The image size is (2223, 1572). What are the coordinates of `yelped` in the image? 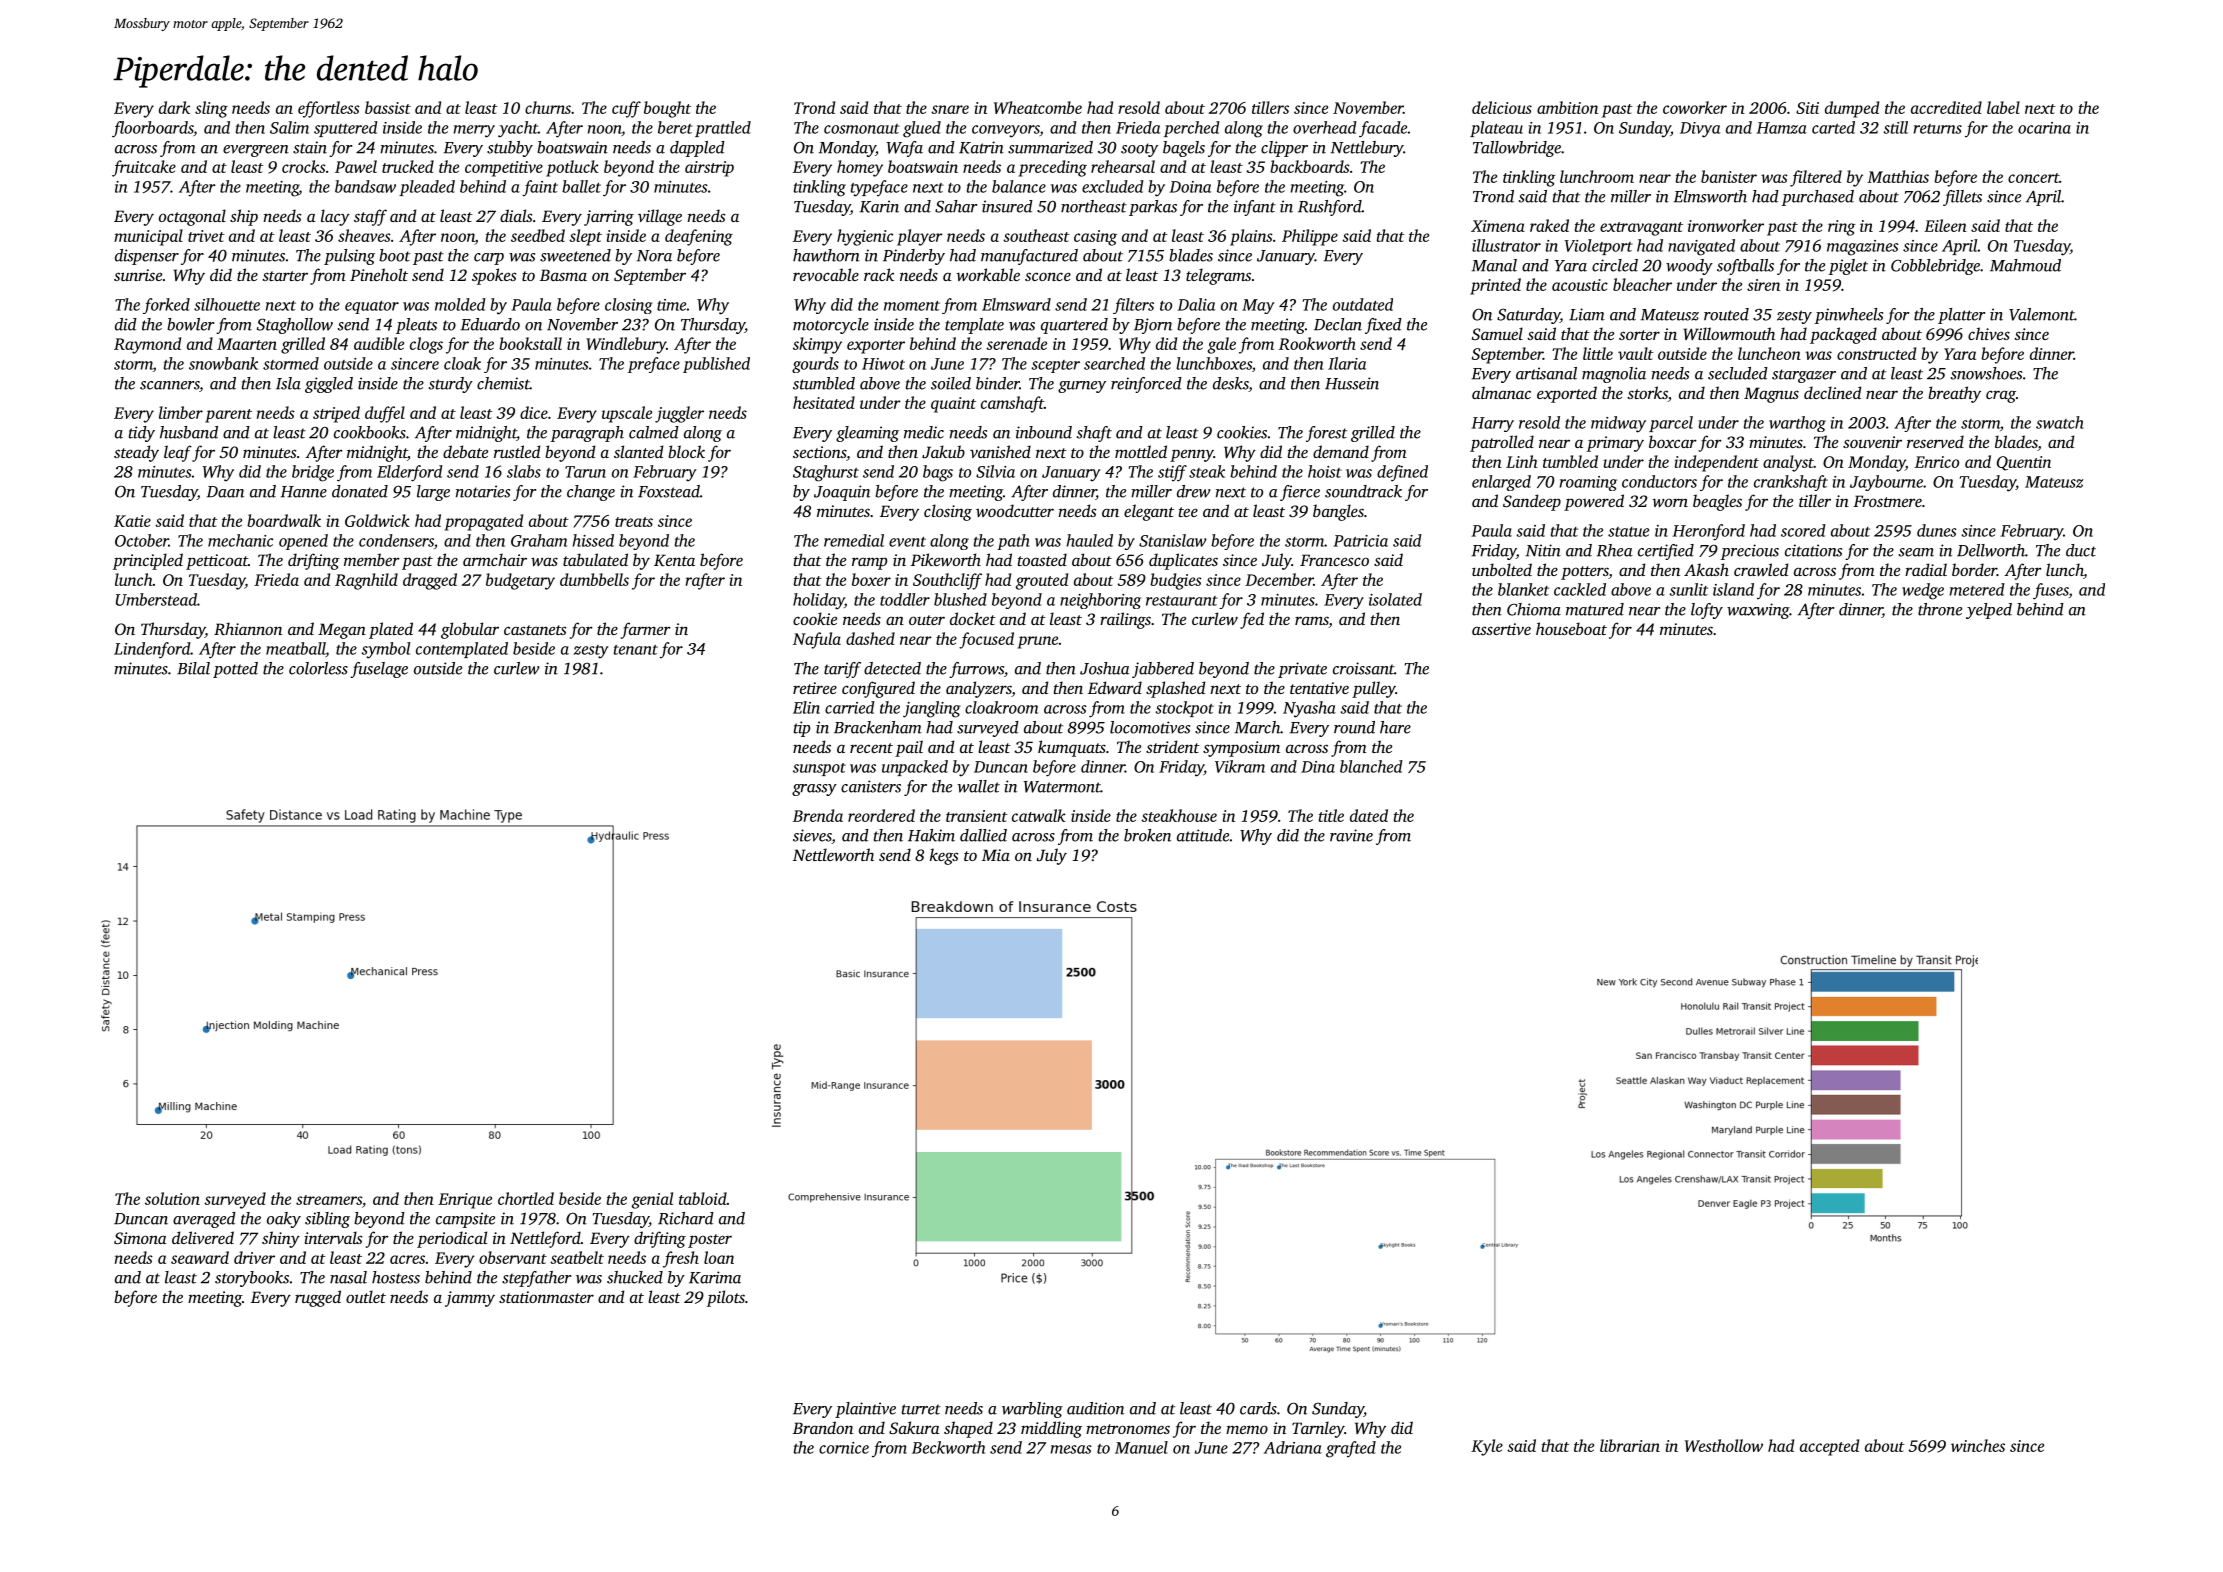 It's located at (1989, 611).
